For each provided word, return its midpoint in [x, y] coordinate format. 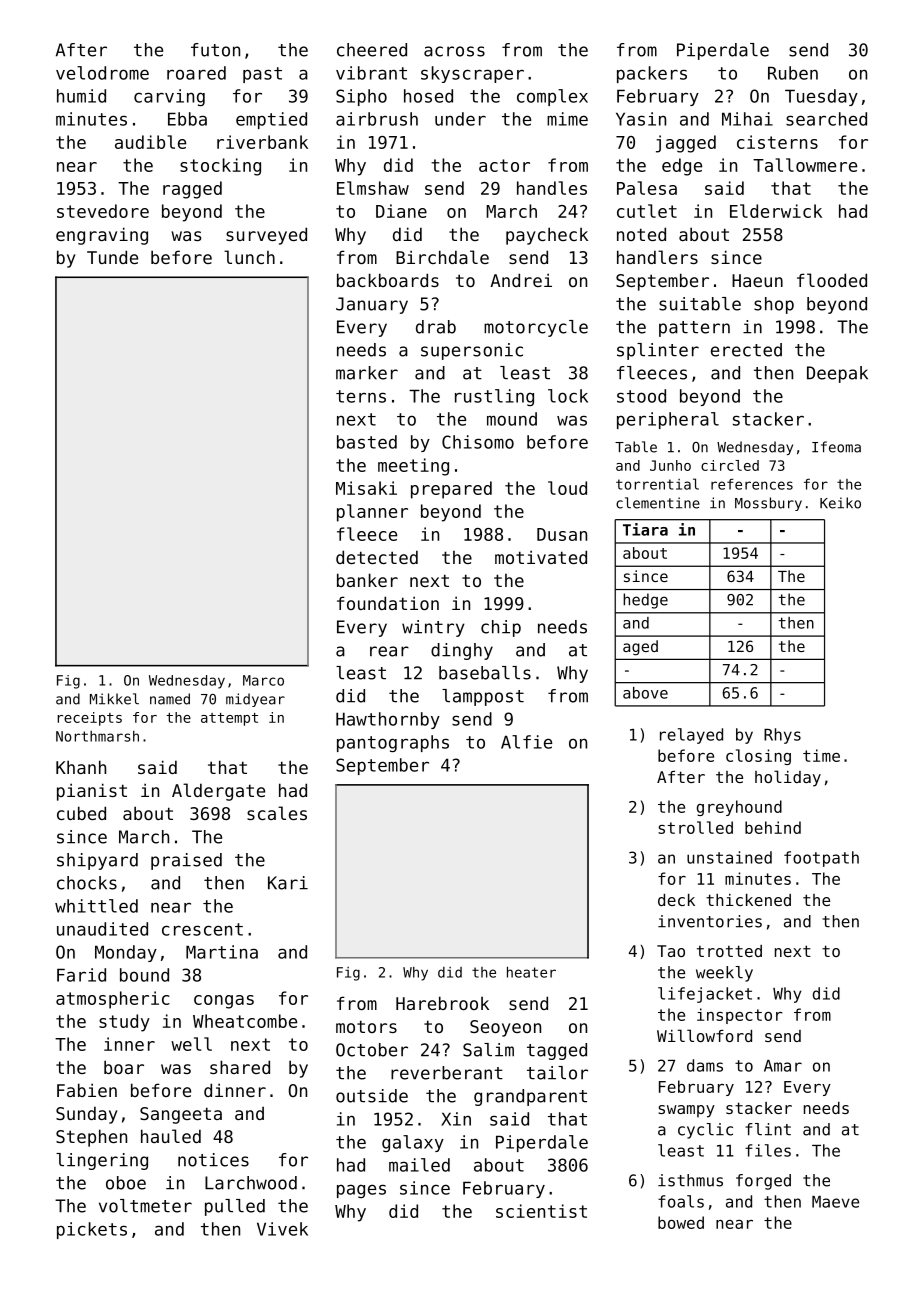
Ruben [793, 73]
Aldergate [218, 792]
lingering [102, 1161]
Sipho [361, 97]
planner [372, 513]
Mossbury [768, 504]
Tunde [112, 257]
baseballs [485, 673]
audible [150, 142]
